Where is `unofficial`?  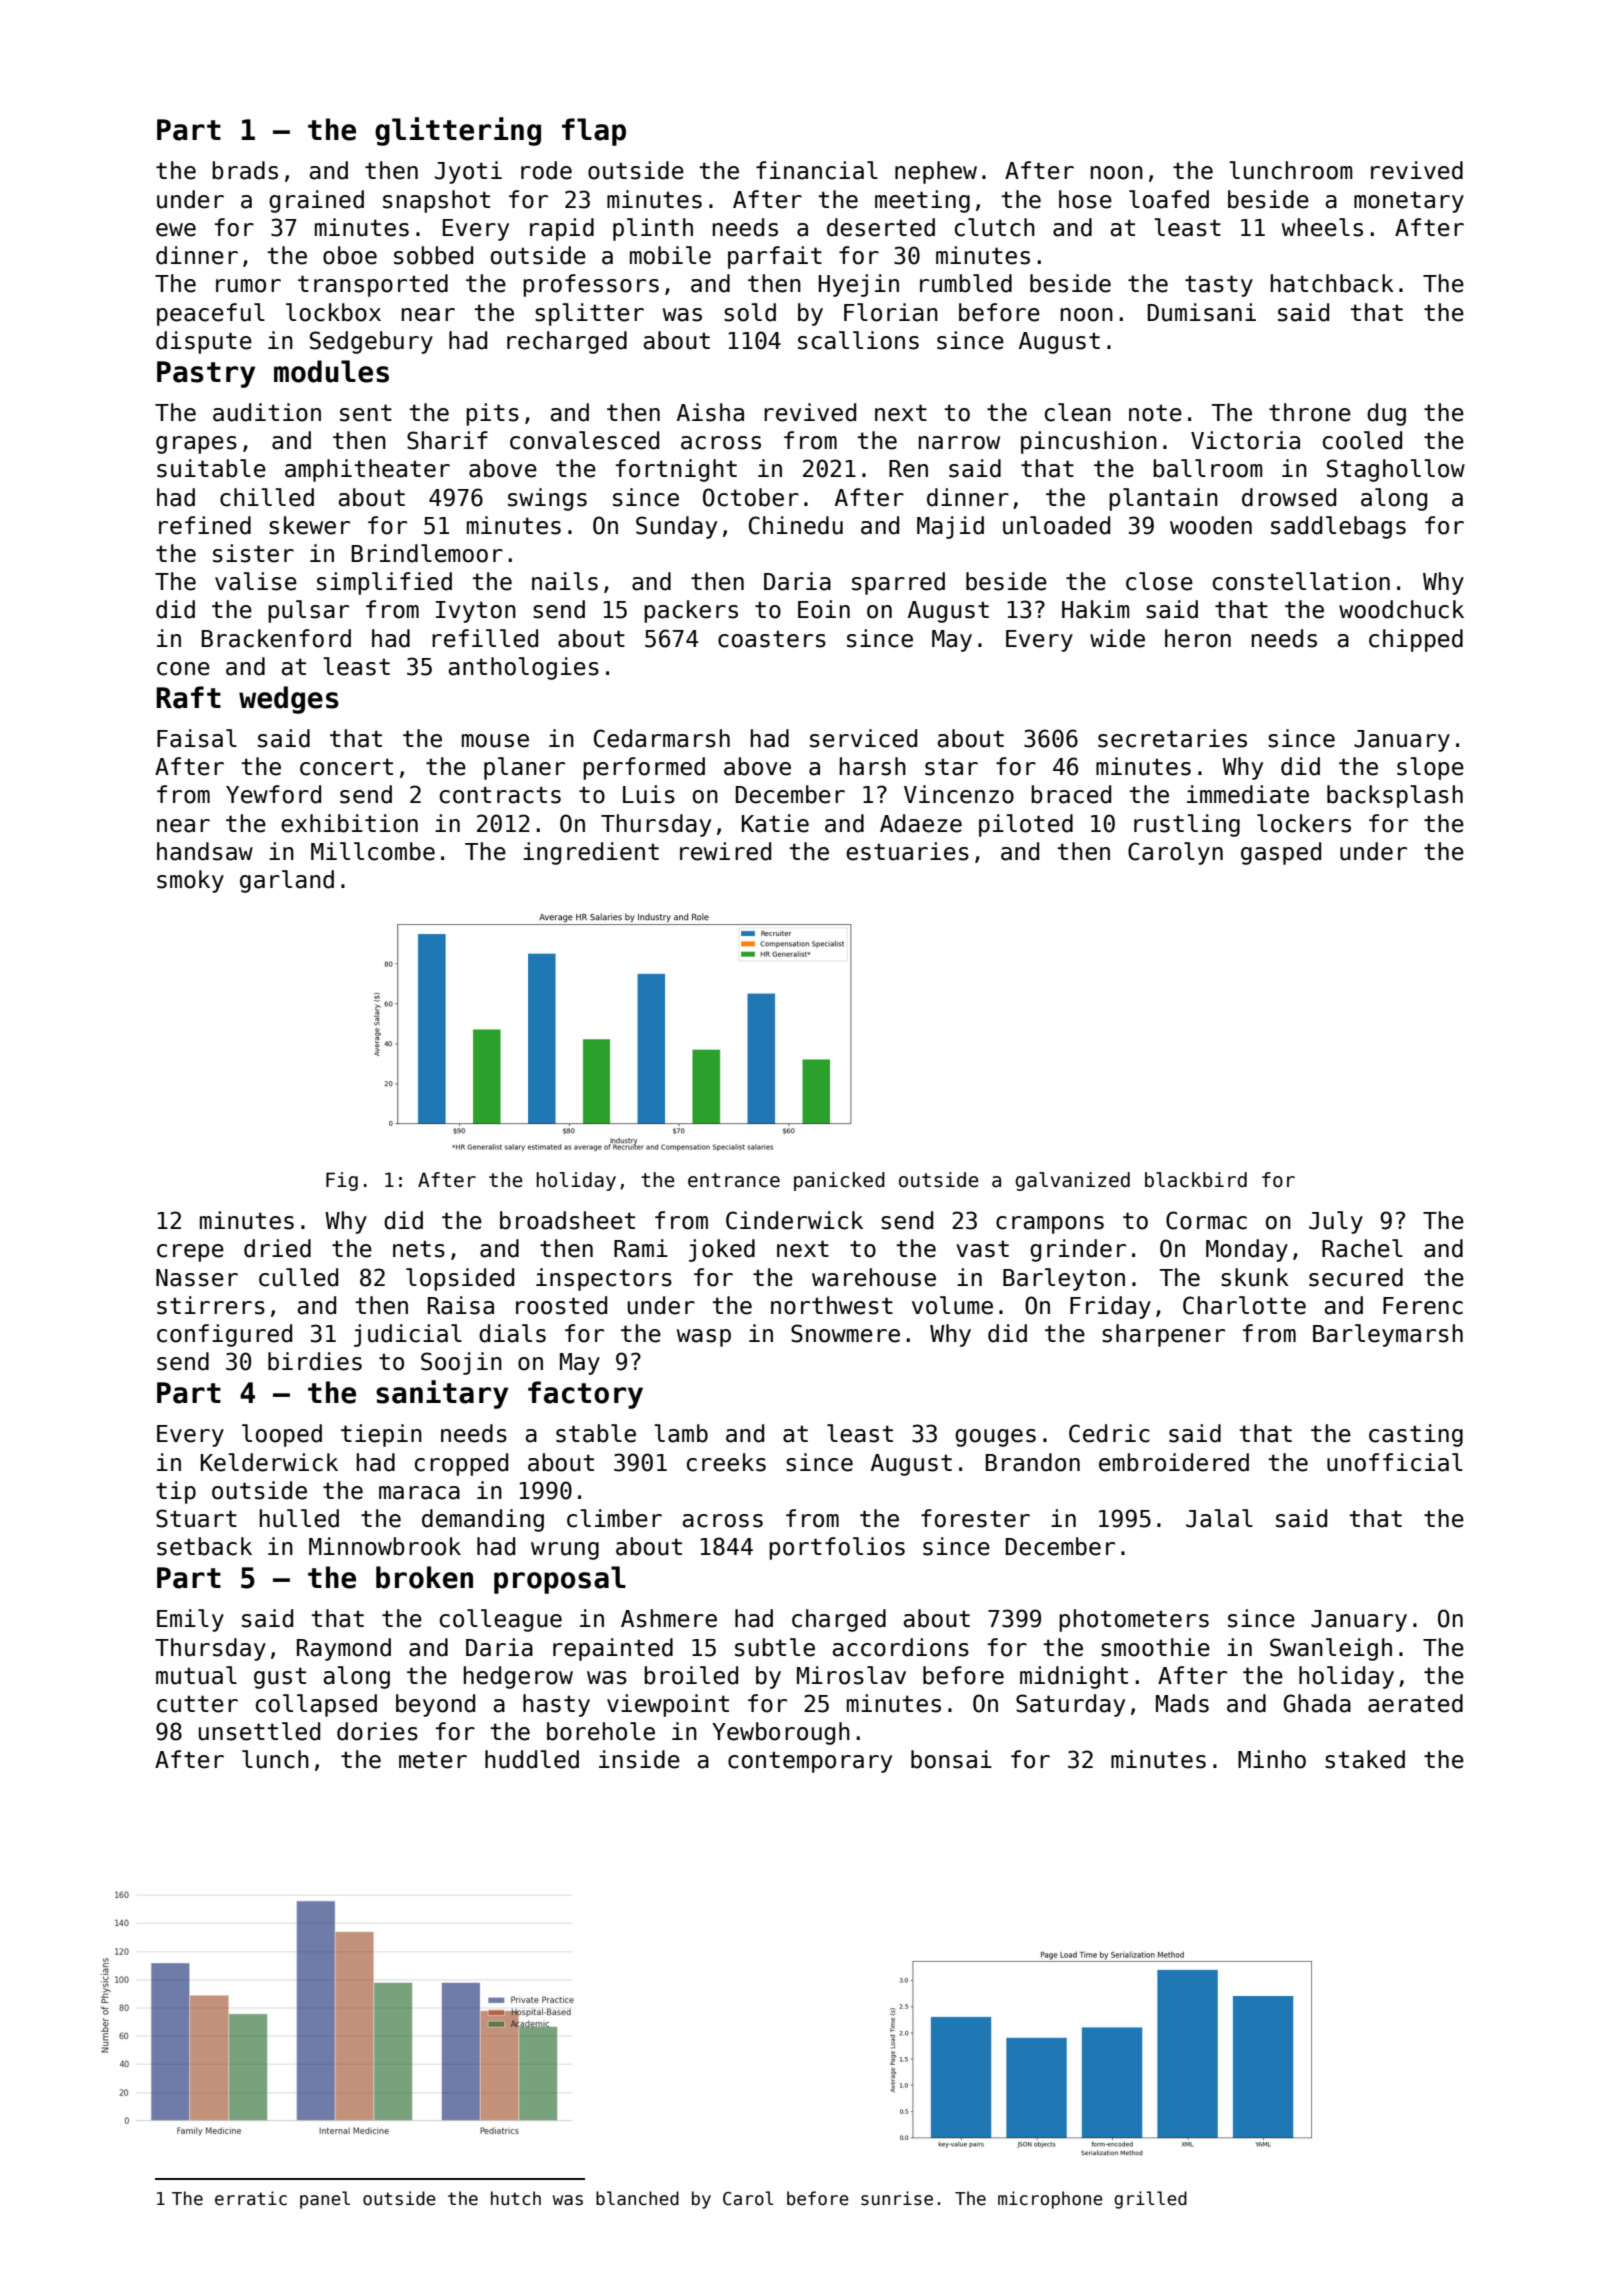
unofficial is located at coordinates (1395, 1462).
